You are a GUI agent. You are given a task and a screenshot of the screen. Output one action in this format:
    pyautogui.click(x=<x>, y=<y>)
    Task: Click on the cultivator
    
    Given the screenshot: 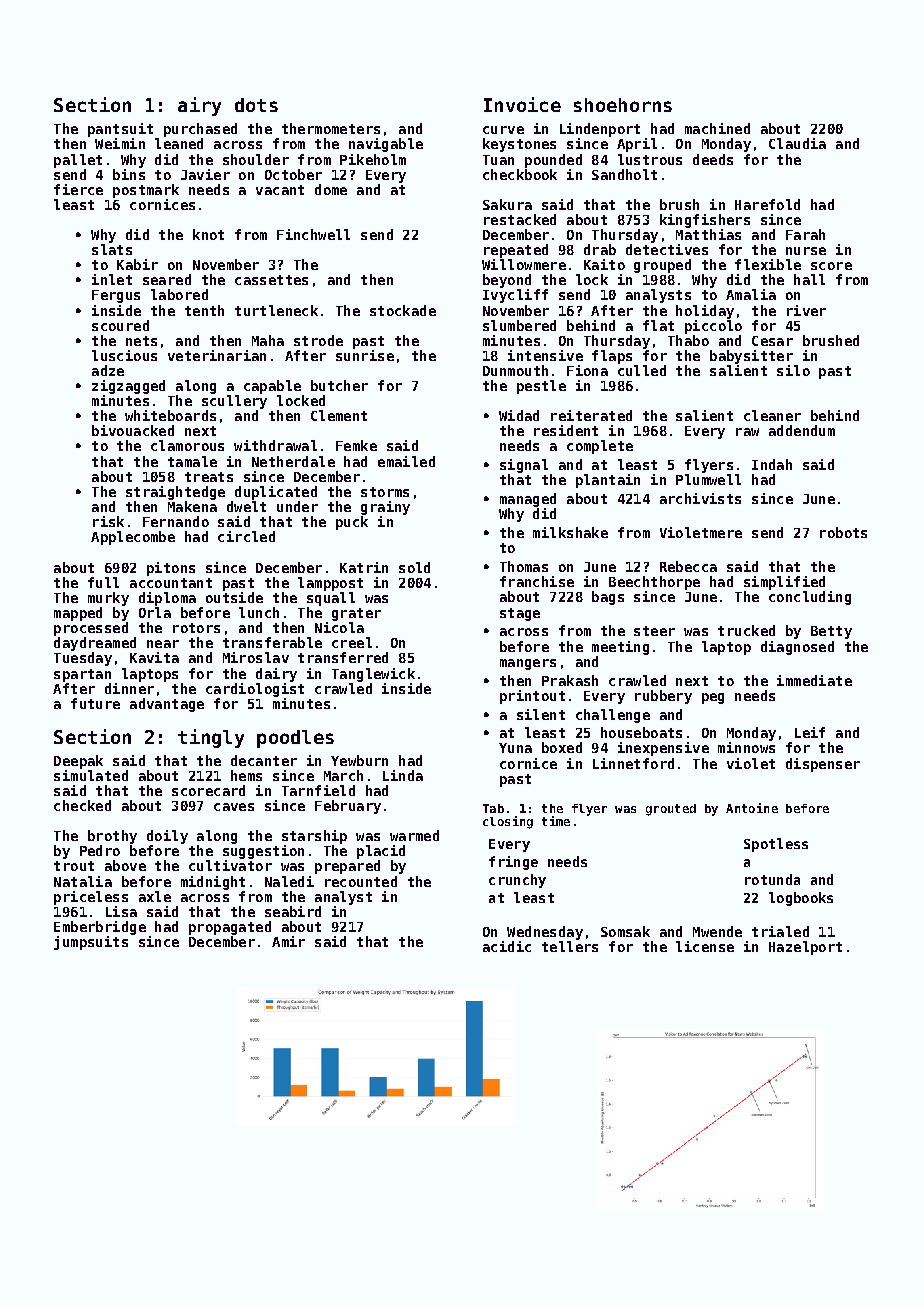 What is the action you would take?
    pyautogui.click(x=230, y=865)
